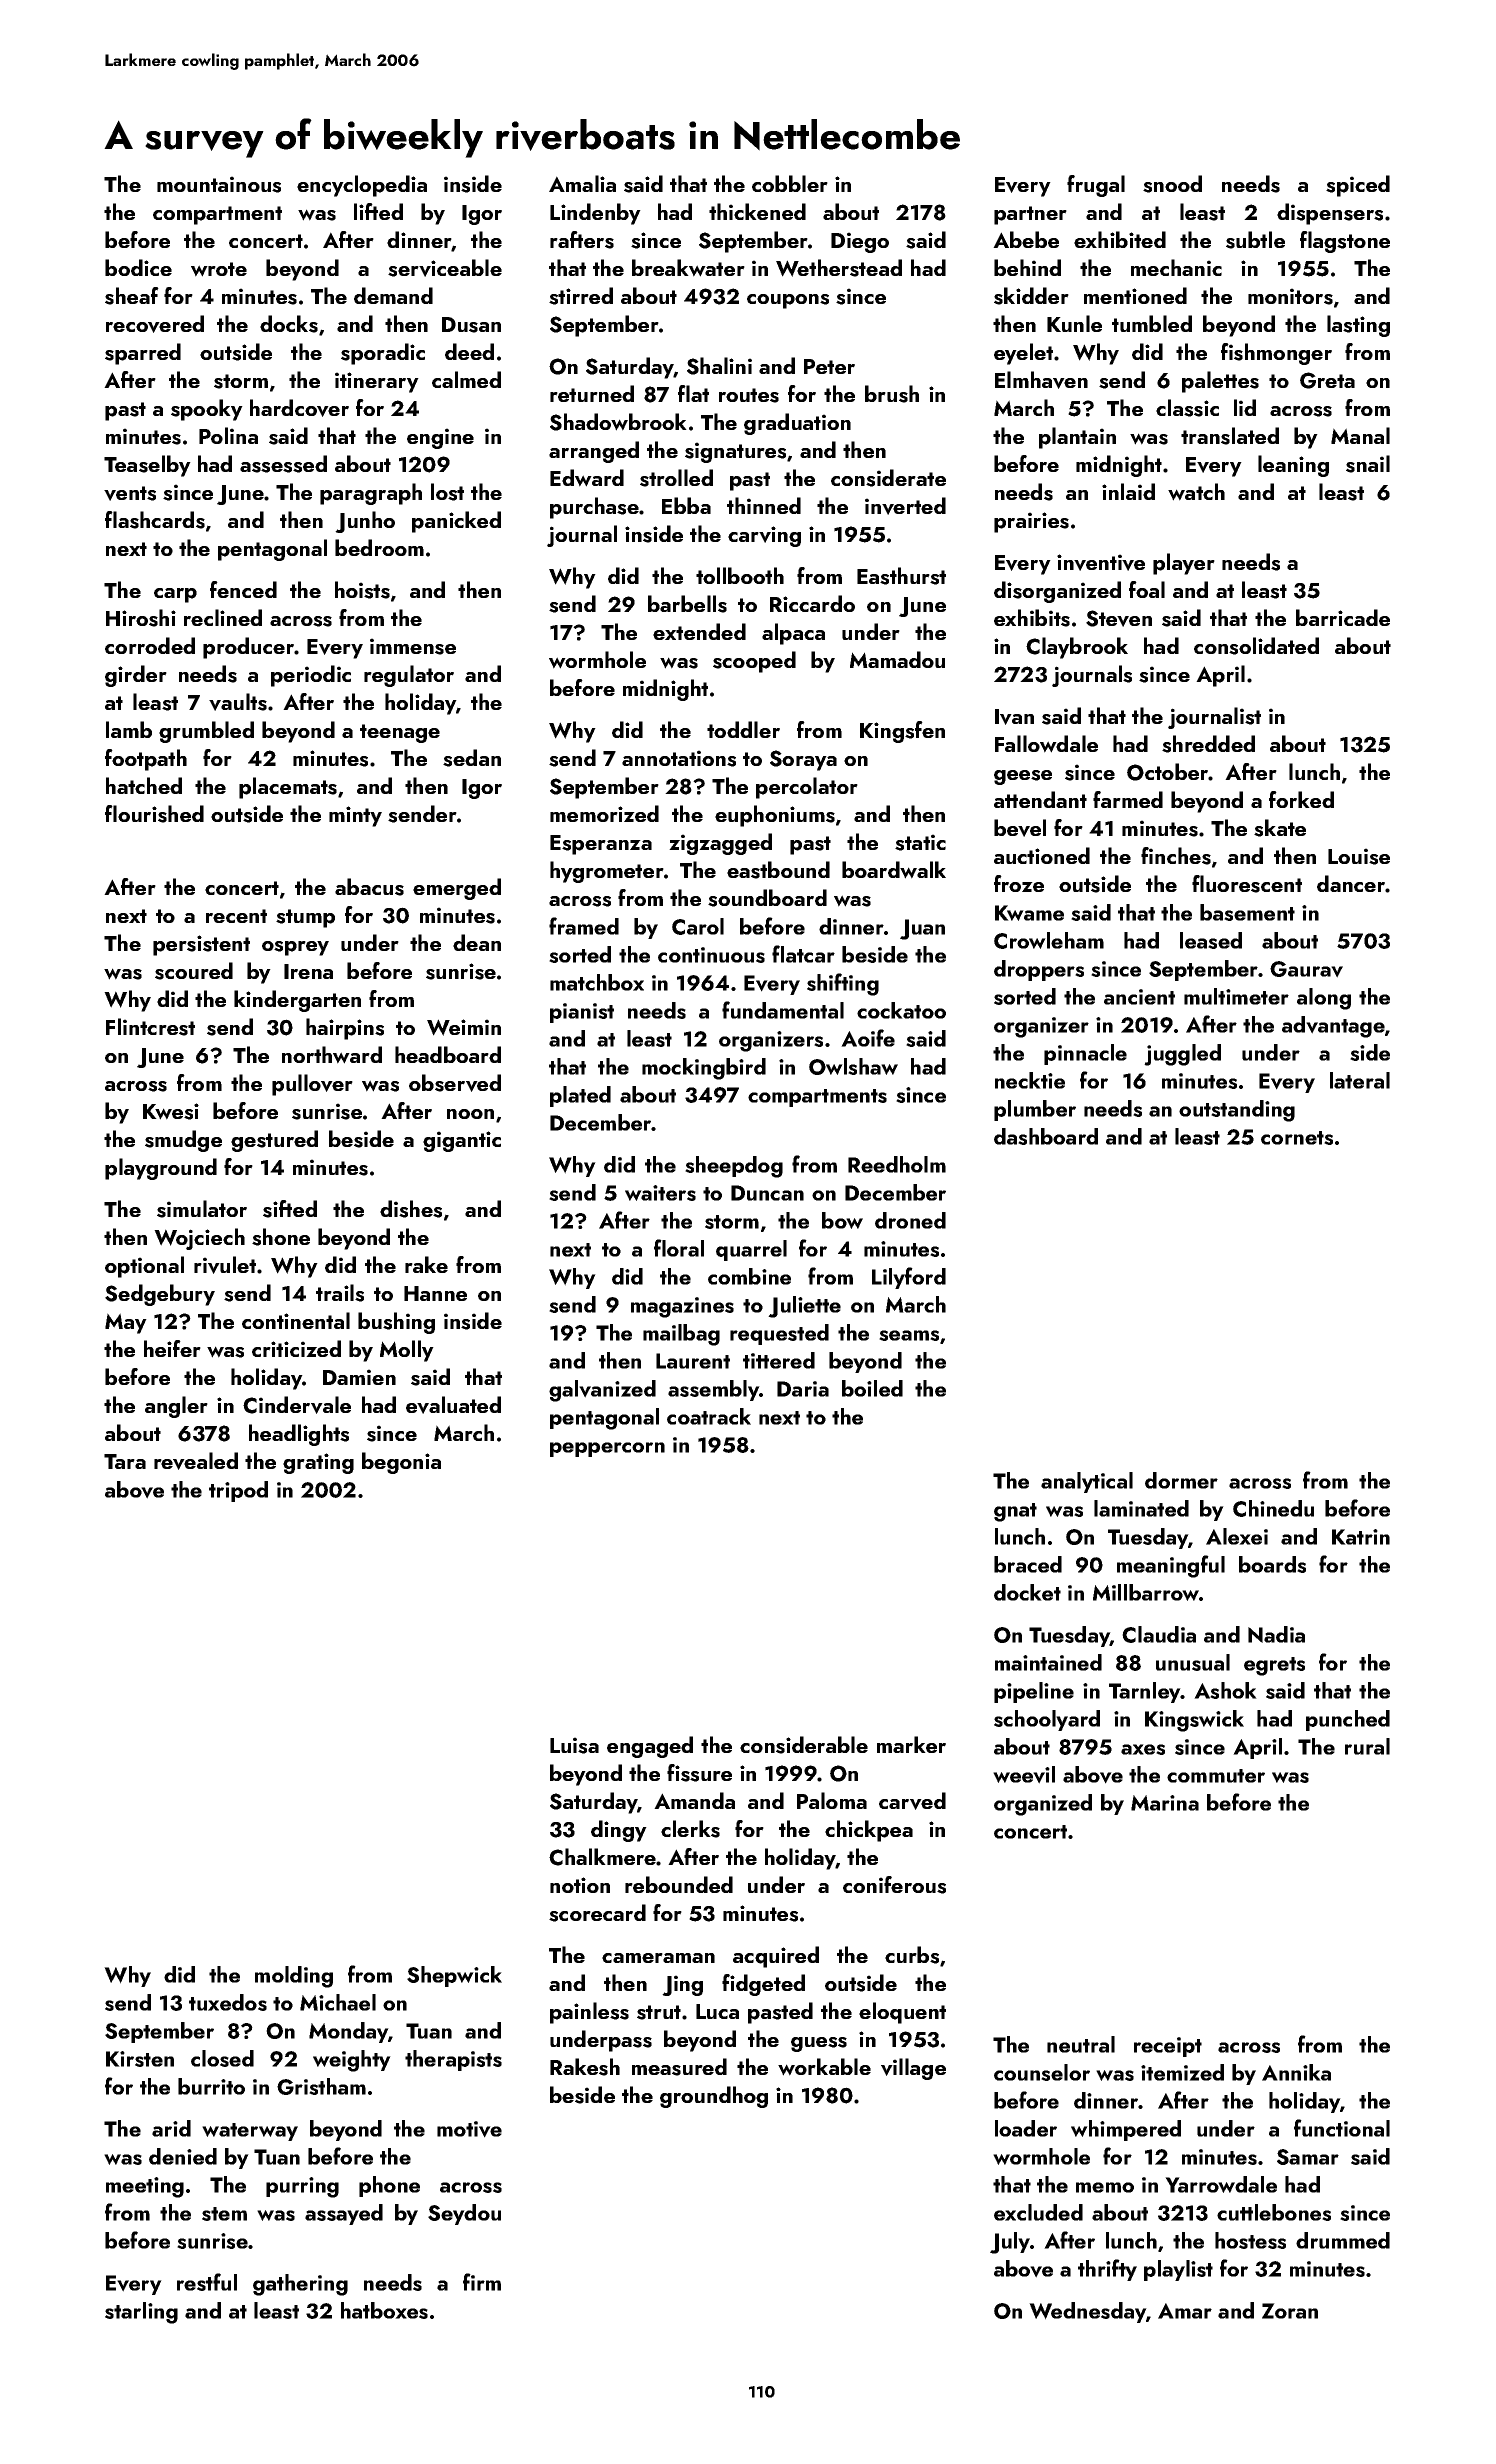 The width and height of the screenshot is (1496, 2464). What do you see at coordinates (453, 1405) in the screenshot?
I see `evaluated` at bounding box center [453, 1405].
